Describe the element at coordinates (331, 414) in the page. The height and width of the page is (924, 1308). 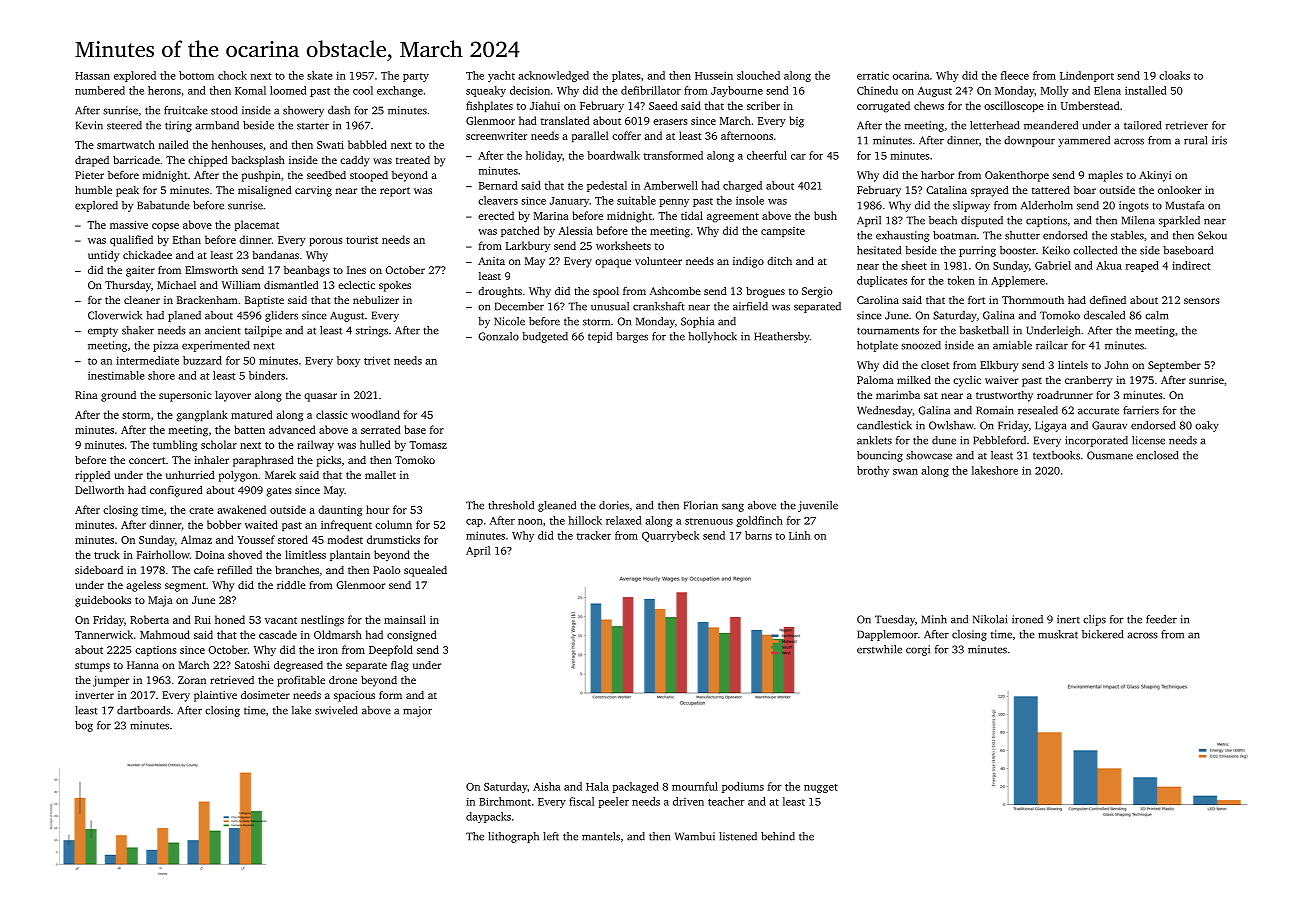
I see `classic` at that location.
